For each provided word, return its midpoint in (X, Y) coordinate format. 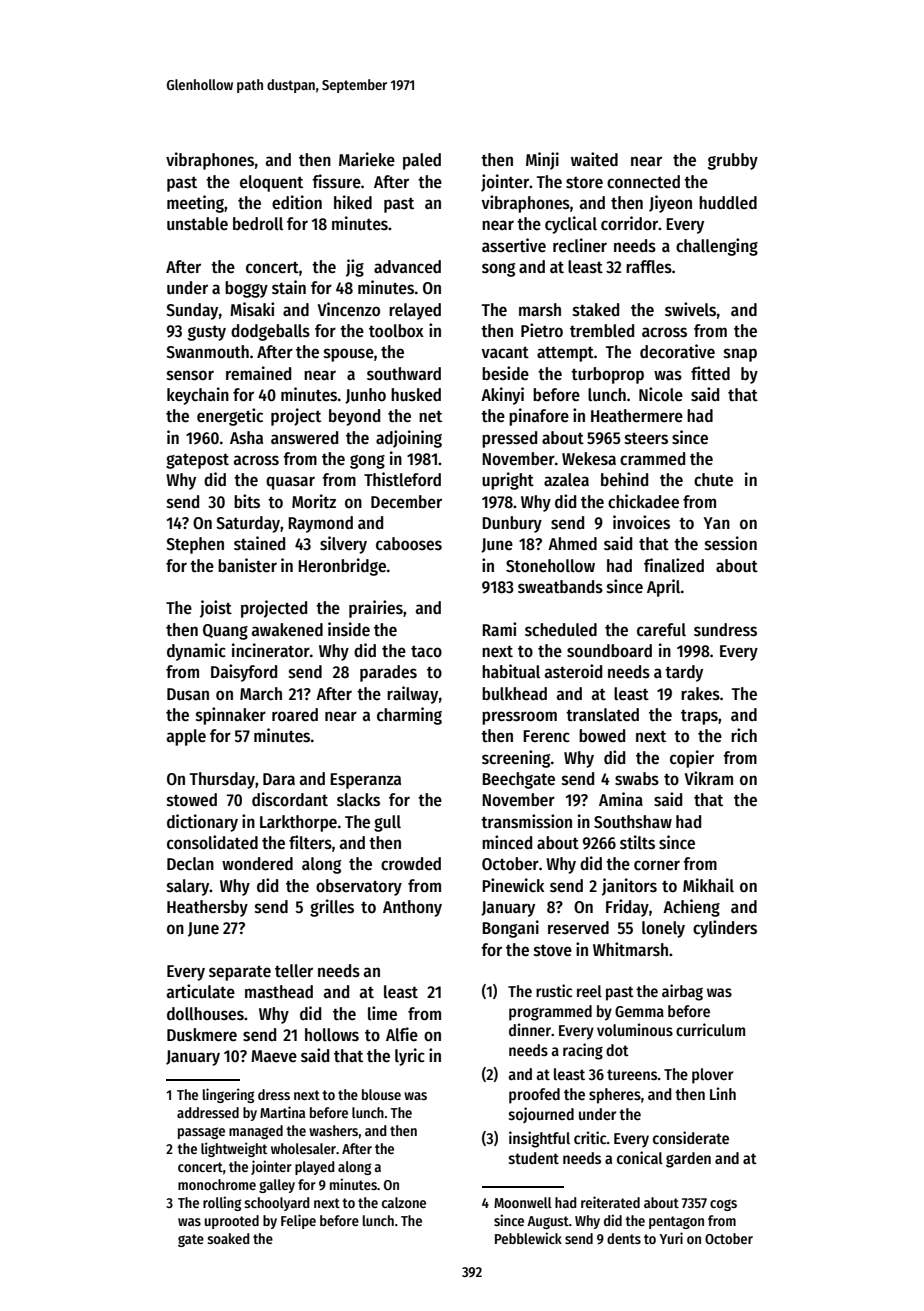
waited (594, 159)
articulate (201, 991)
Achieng (691, 908)
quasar (290, 483)
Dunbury (512, 524)
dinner (530, 1030)
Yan (717, 523)
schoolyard (277, 1204)
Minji (542, 161)
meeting (195, 204)
